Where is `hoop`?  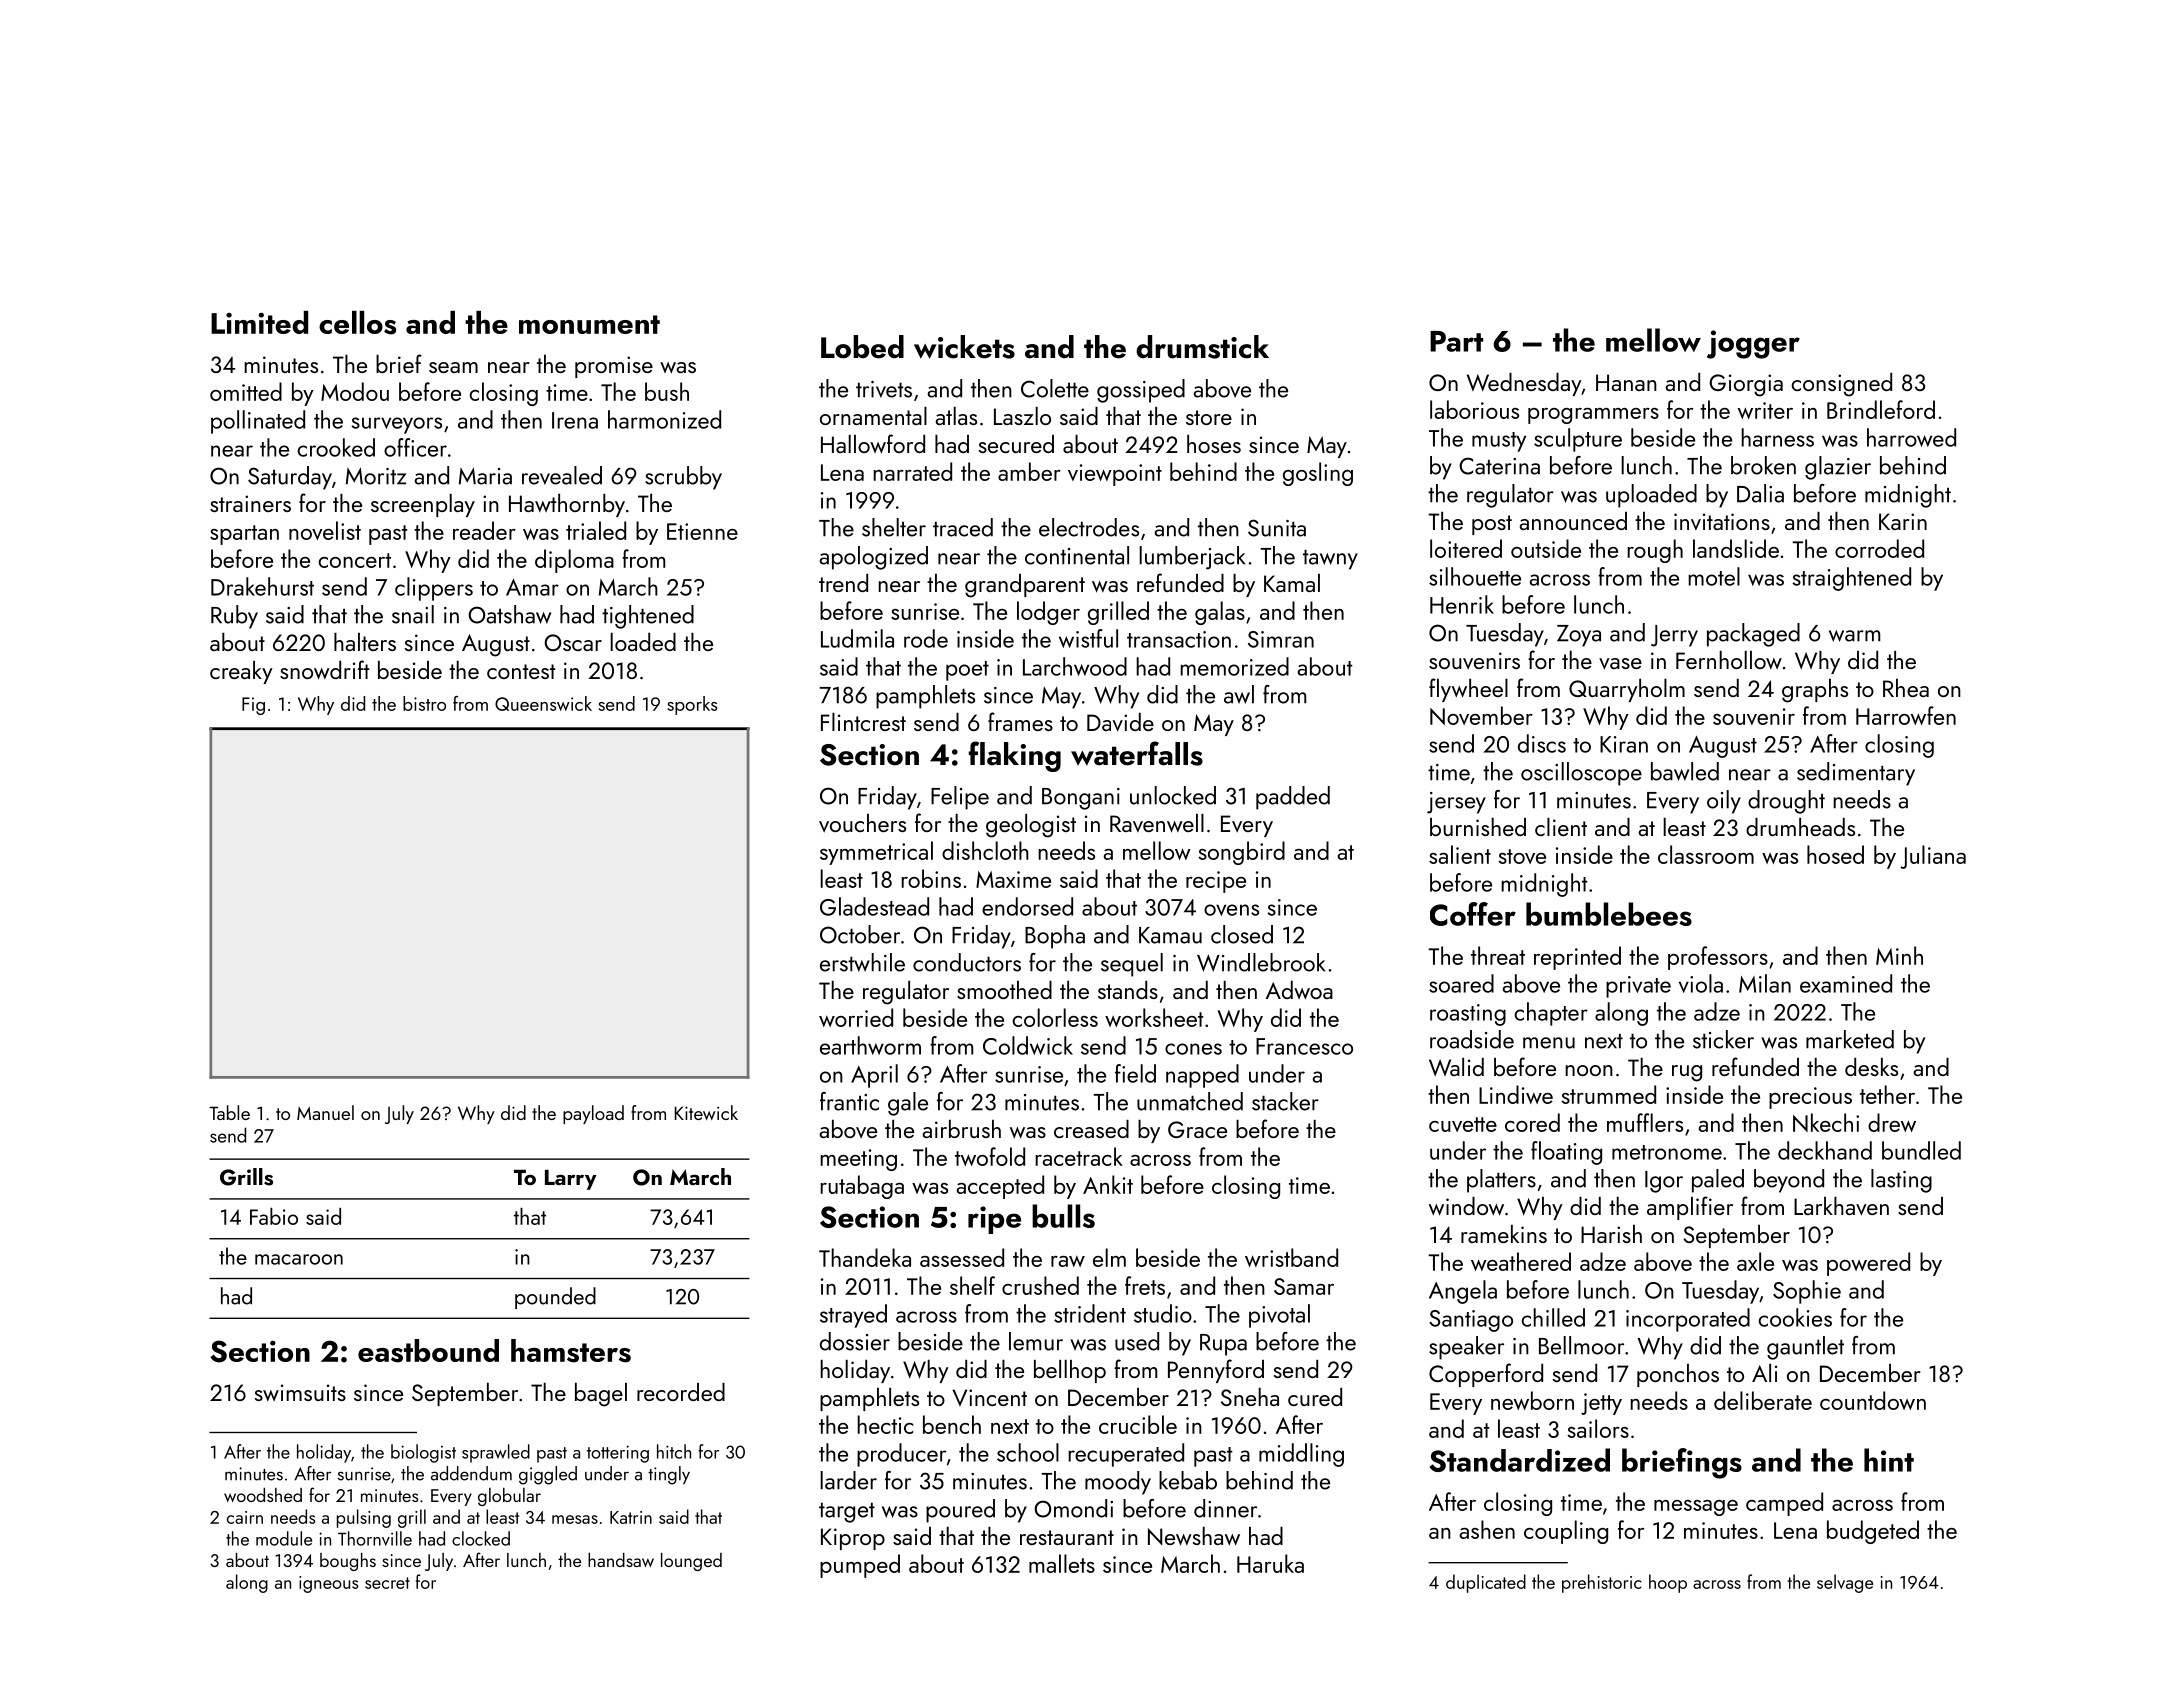
hoop is located at coordinates (1668, 1583).
